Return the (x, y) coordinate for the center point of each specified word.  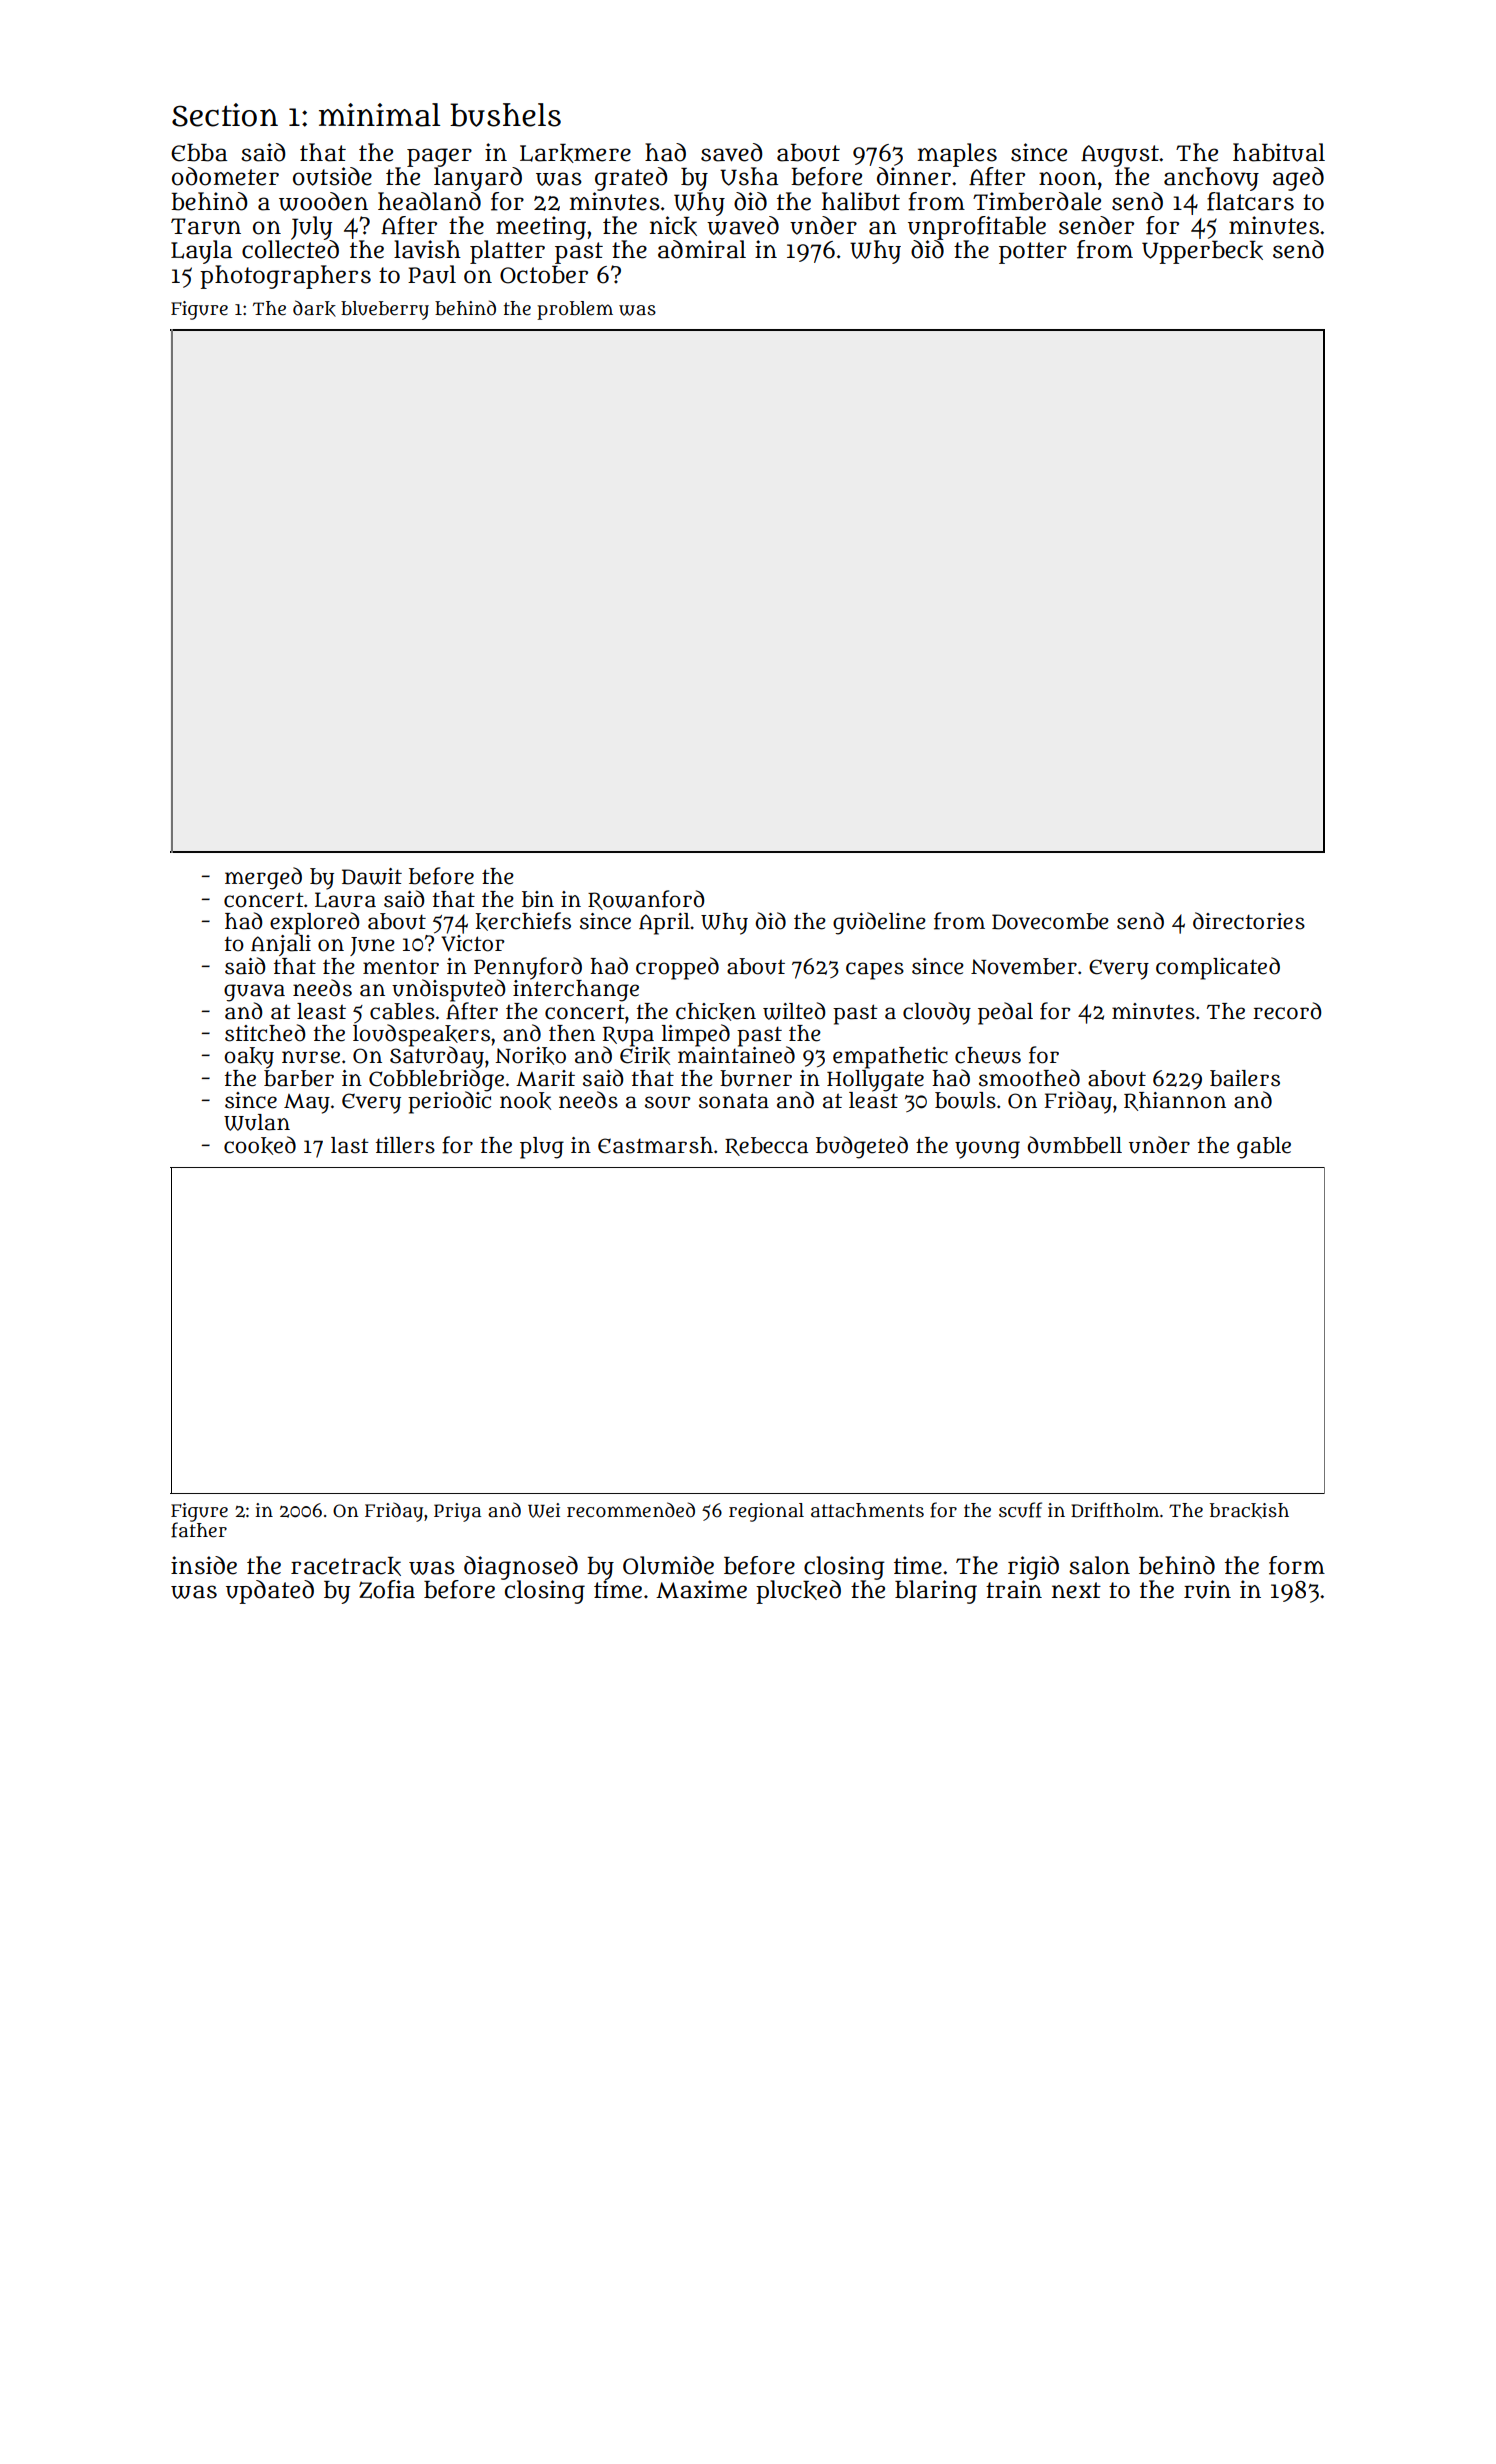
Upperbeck (1202, 252)
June (372, 946)
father (199, 1530)
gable (1264, 1148)
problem (575, 310)
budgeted (862, 1147)
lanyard (478, 179)
